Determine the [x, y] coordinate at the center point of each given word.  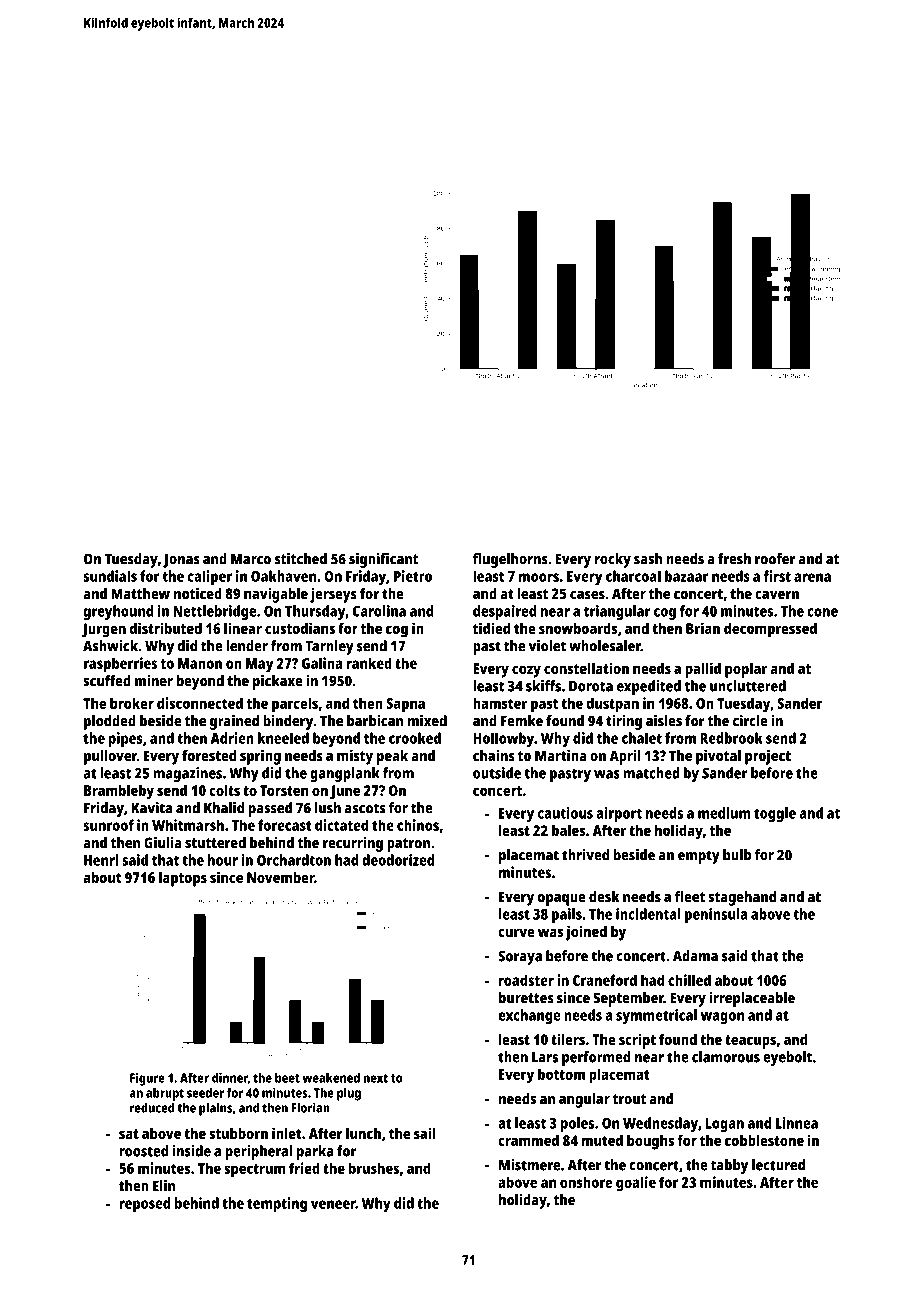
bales [568, 830]
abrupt [165, 1094]
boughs [650, 1142]
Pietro [413, 576]
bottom [561, 1074]
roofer [775, 559]
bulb [737, 855]
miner [154, 681]
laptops [183, 879]
